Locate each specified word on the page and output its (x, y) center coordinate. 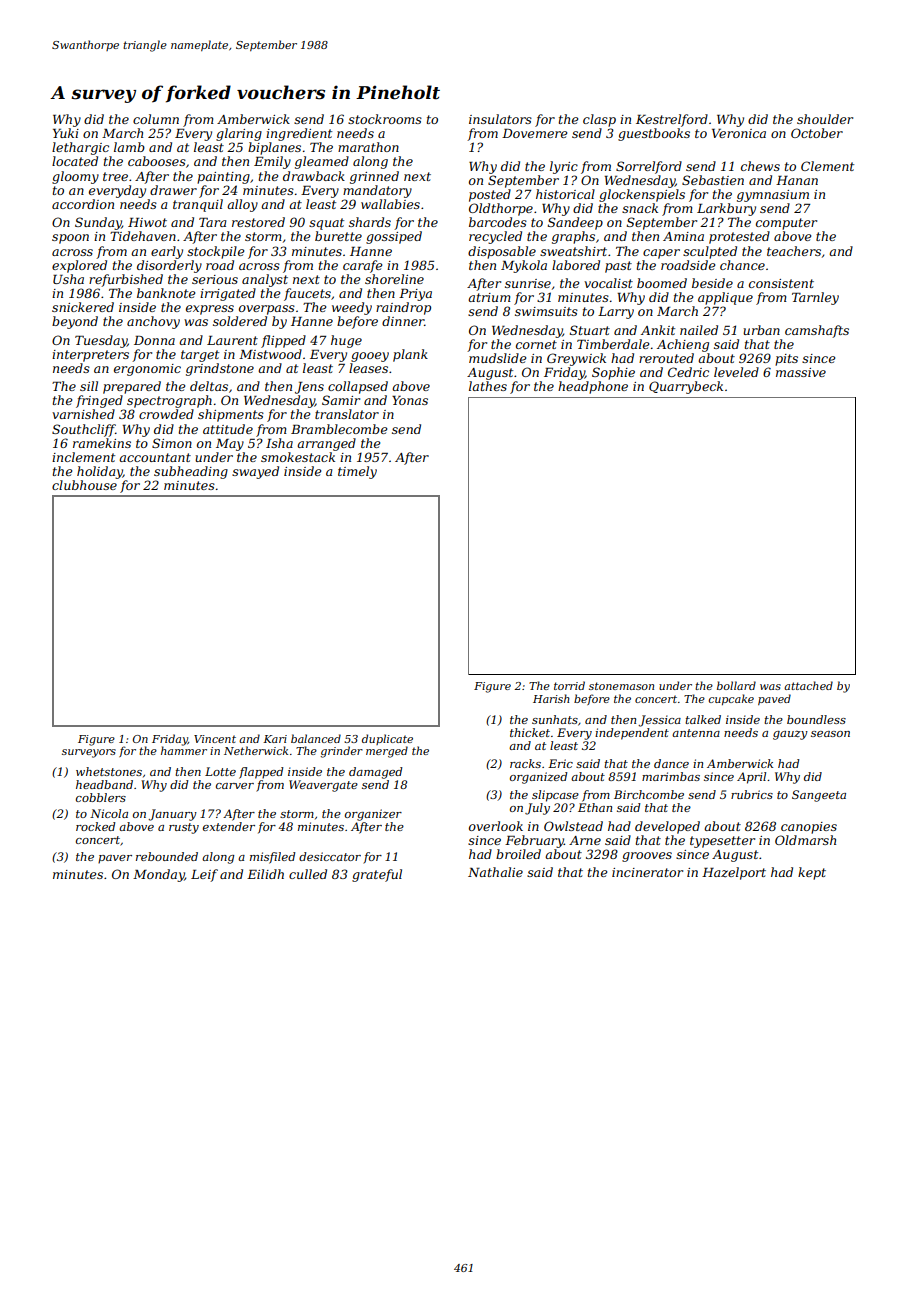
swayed (255, 472)
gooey (370, 357)
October (817, 133)
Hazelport (734, 873)
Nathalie (495, 872)
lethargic (80, 148)
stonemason (621, 686)
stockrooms (385, 119)
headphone (593, 387)
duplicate (387, 739)
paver (115, 859)
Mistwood (270, 354)
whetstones (109, 771)
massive (801, 372)
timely (357, 472)
